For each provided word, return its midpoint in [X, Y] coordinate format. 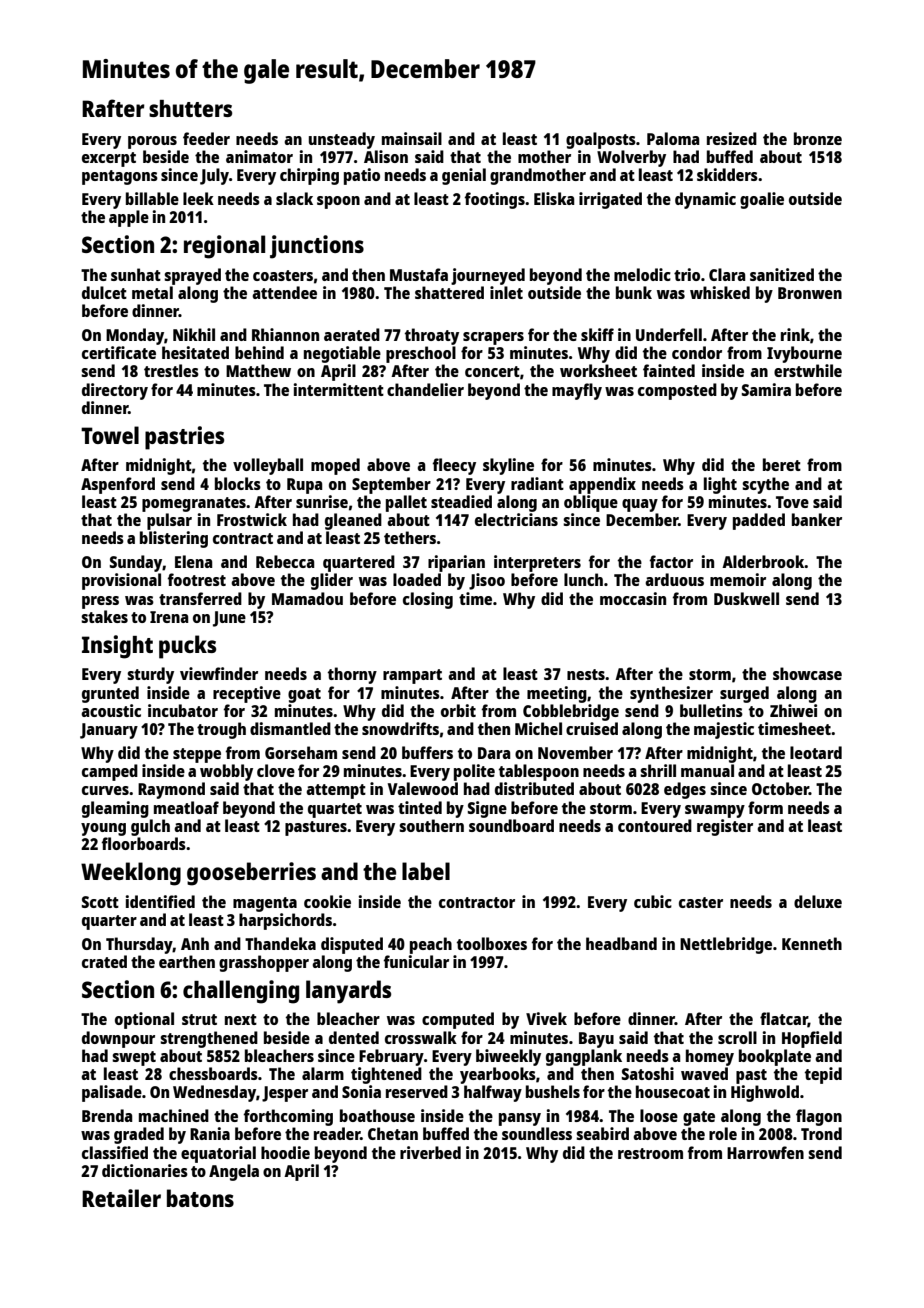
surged [744, 694]
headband [621, 943]
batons [200, 1198]
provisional [121, 581]
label [426, 871]
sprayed [192, 276]
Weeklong [131, 874]
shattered [449, 292]
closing [428, 600]
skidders [727, 174]
